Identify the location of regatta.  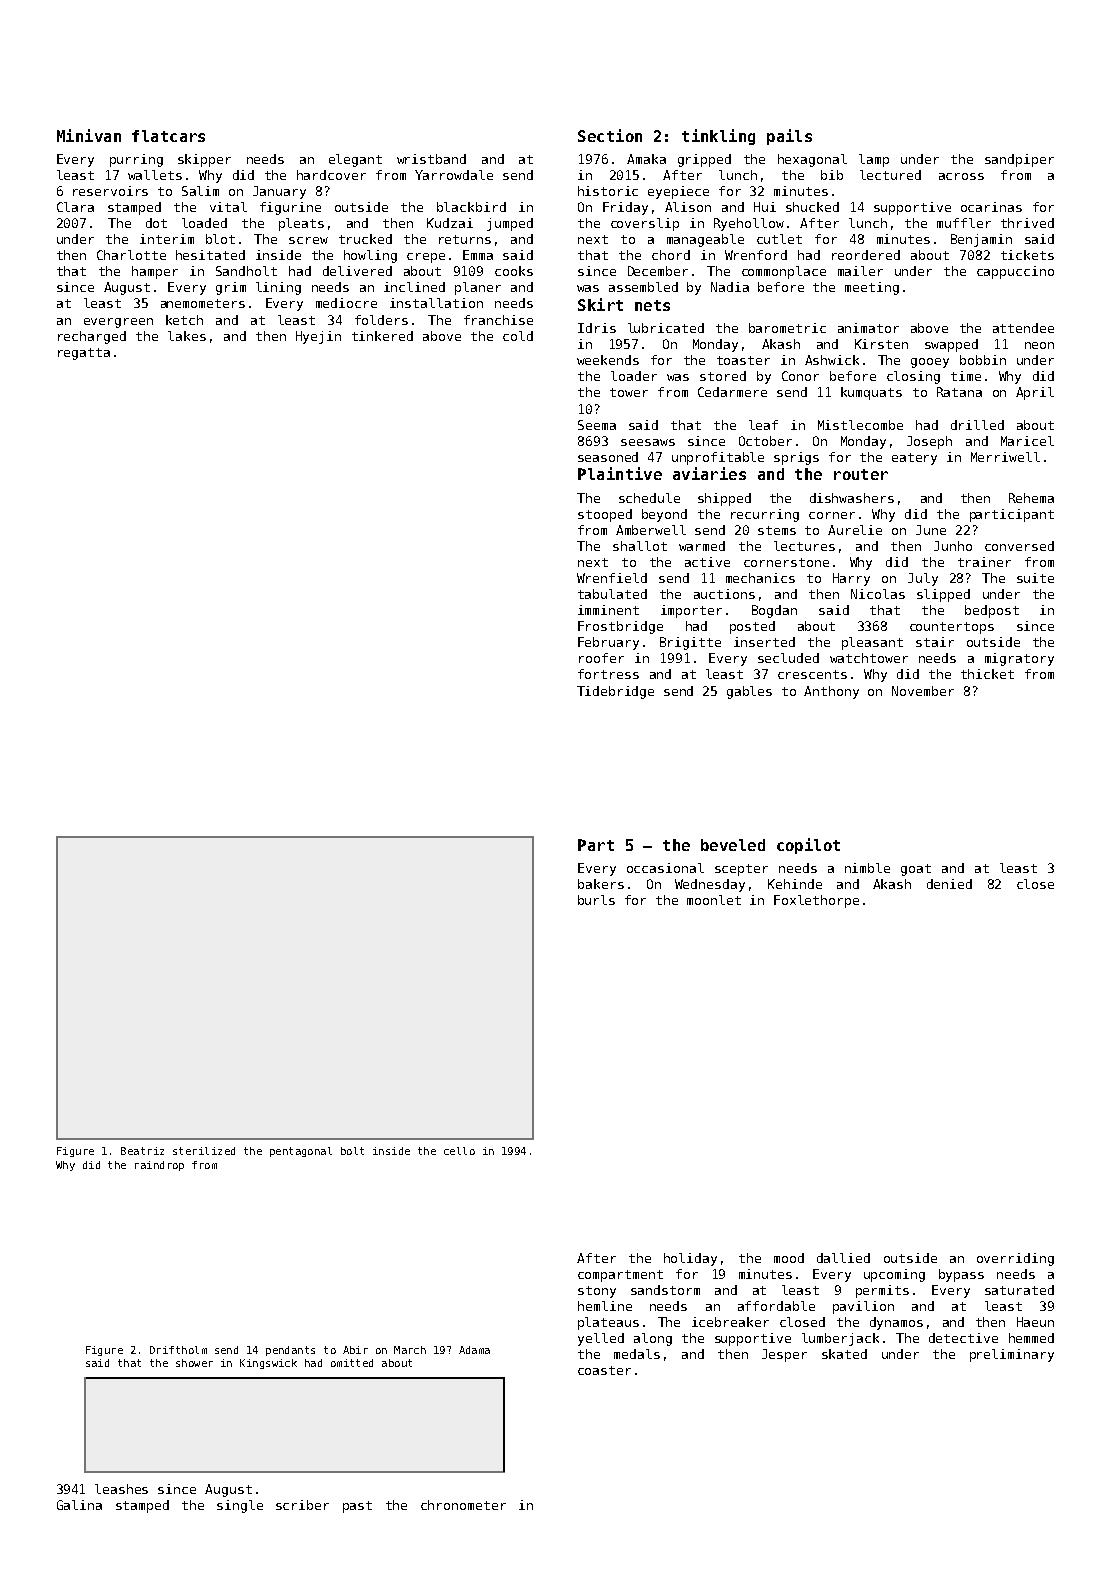
(84, 354).
